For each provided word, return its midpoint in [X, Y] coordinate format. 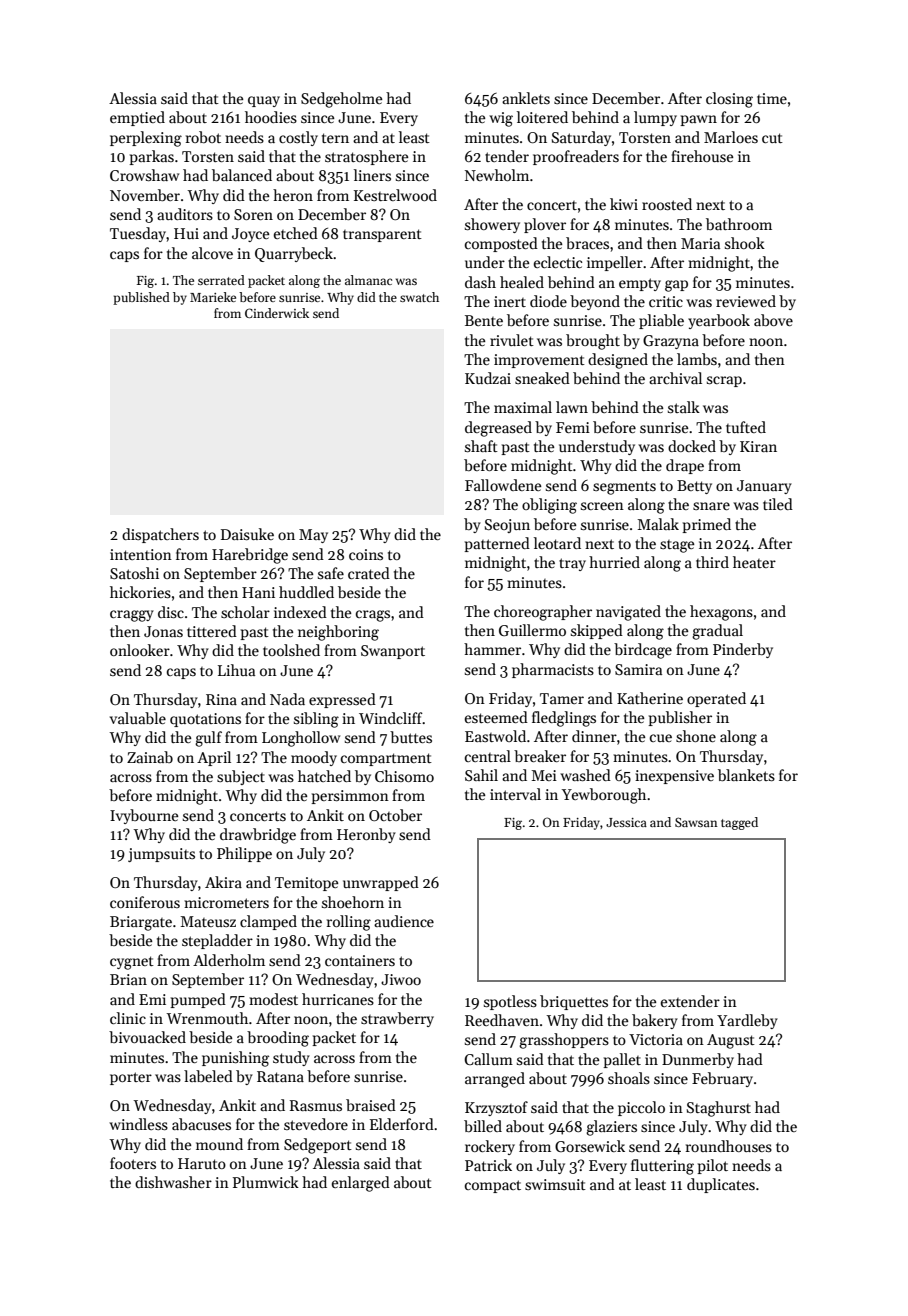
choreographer [543, 613]
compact [493, 1186]
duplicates [721, 1185]
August [731, 1041]
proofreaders [576, 157]
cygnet [132, 963]
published [141, 298]
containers [360, 960]
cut [772, 138]
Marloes [731, 137]
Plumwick [266, 1182]
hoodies [271, 117]
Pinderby [743, 650]
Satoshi [134, 573]
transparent [382, 235]
